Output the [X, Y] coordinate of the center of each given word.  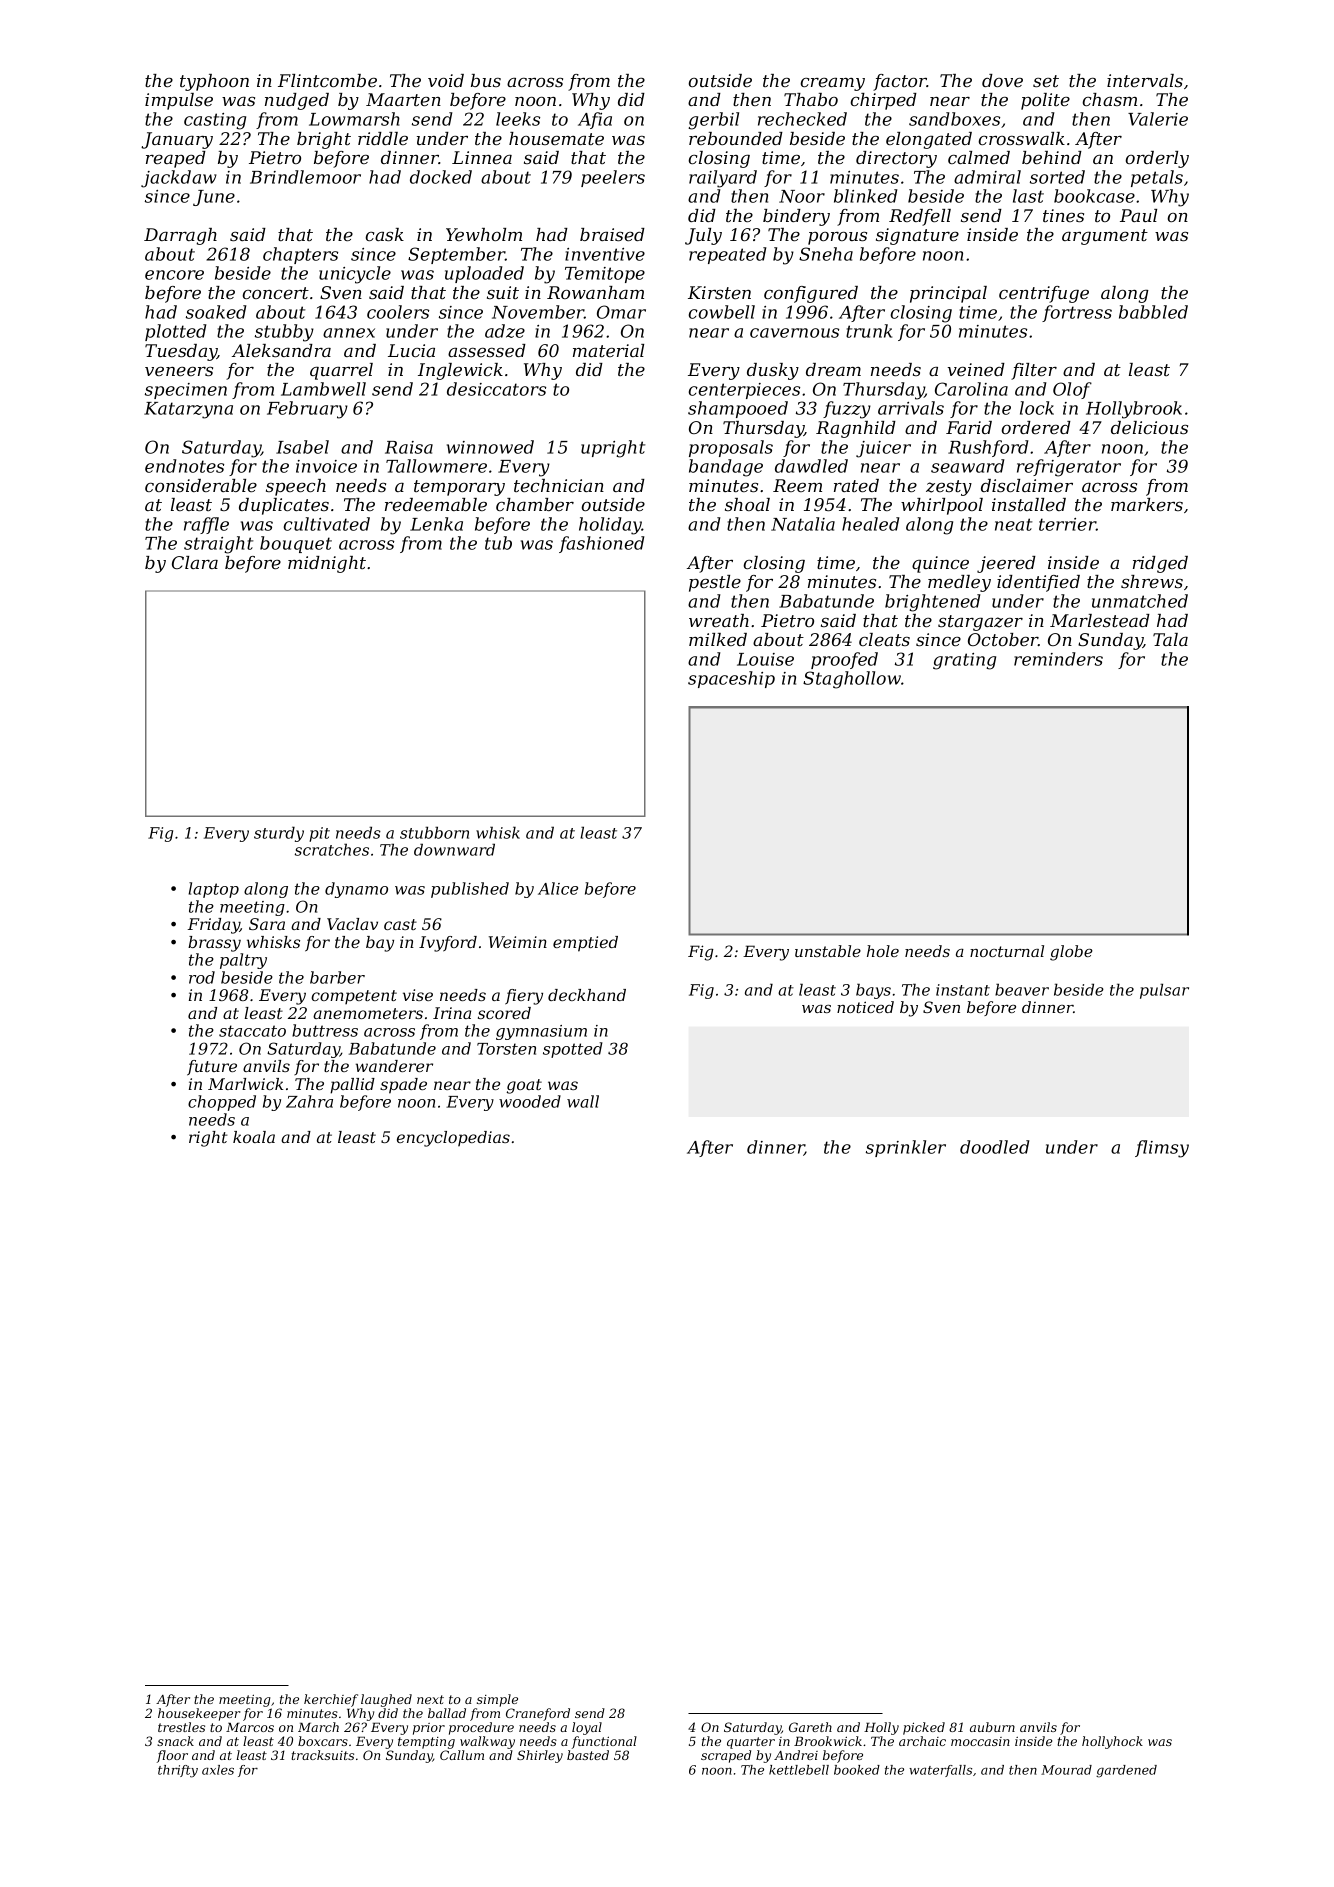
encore [174, 275]
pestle [715, 583]
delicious [1149, 427]
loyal [587, 1728]
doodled [994, 1147]
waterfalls [940, 1771]
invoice [326, 466]
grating [964, 661]
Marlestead [1100, 620]
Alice [558, 888]
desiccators [496, 389]
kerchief [331, 1700]
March [318, 1727]
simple [497, 1700]
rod [202, 977]
